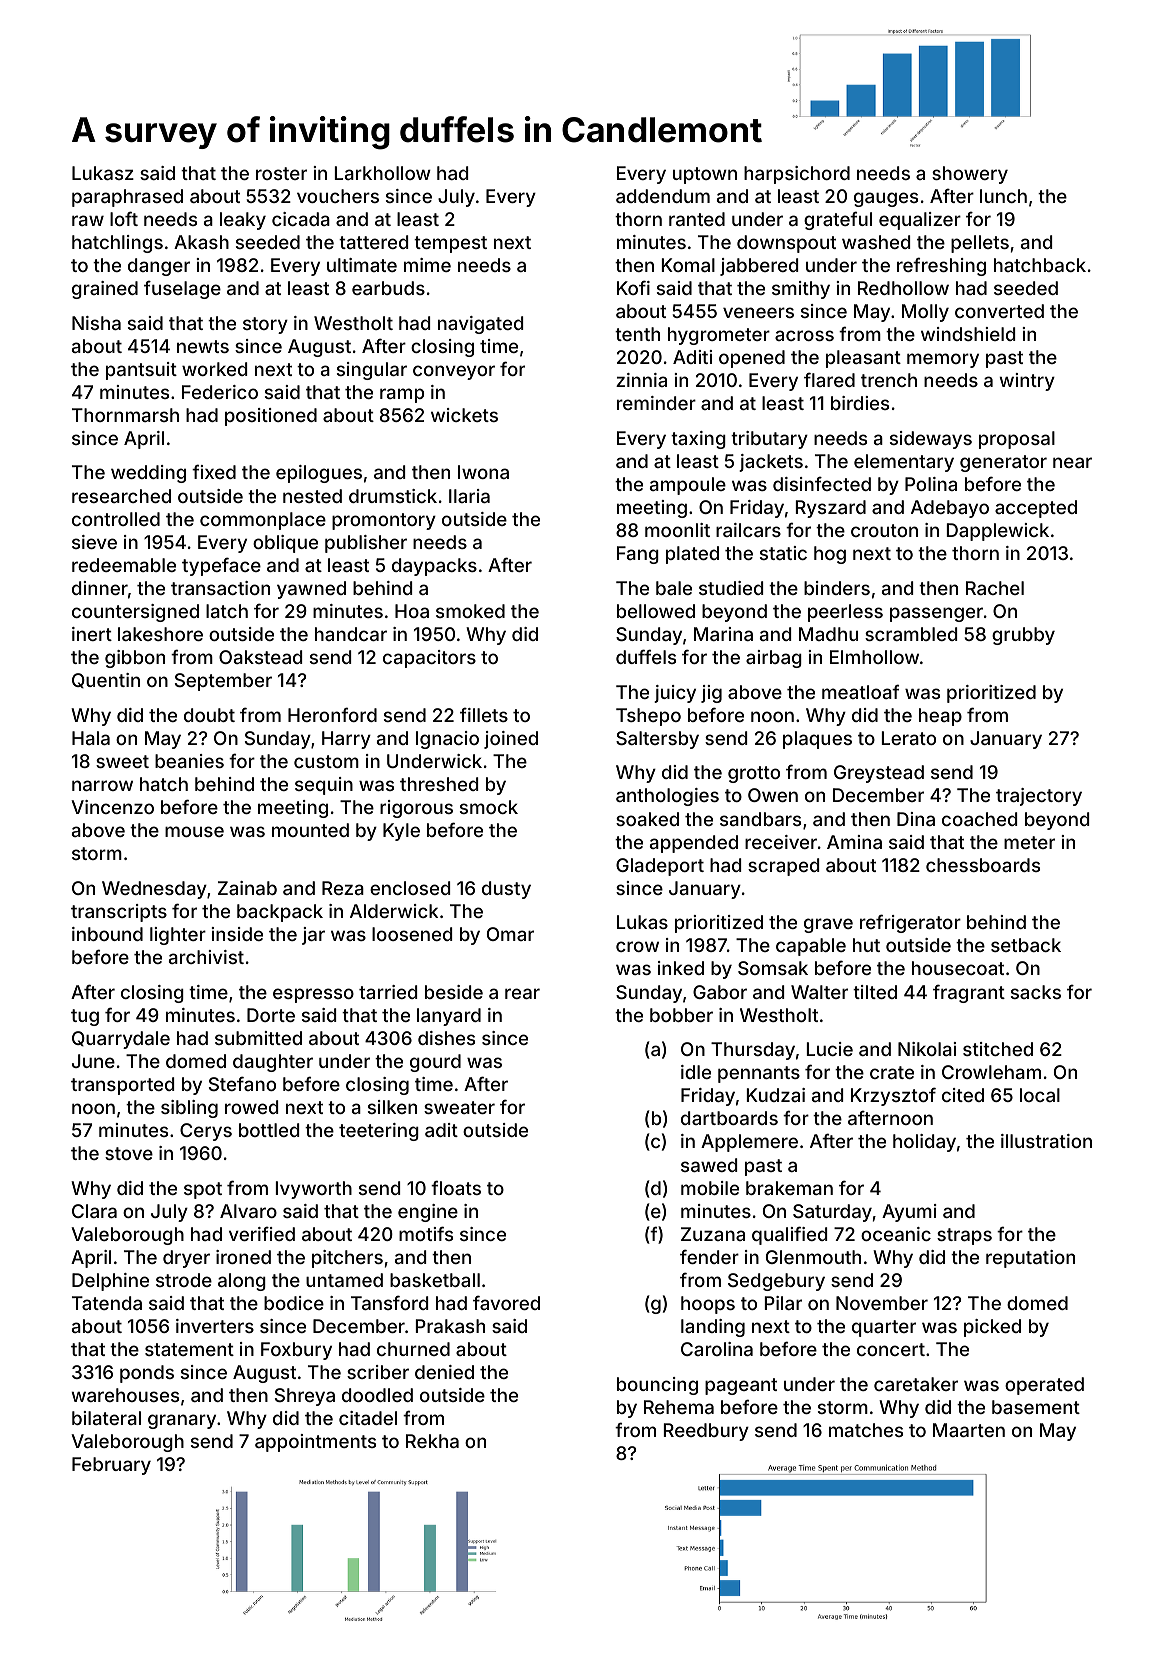 This document has height=1654, width=1165. Describe the element at coordinates (776, 1095) in the document. I see `Kudzai` at that location.
